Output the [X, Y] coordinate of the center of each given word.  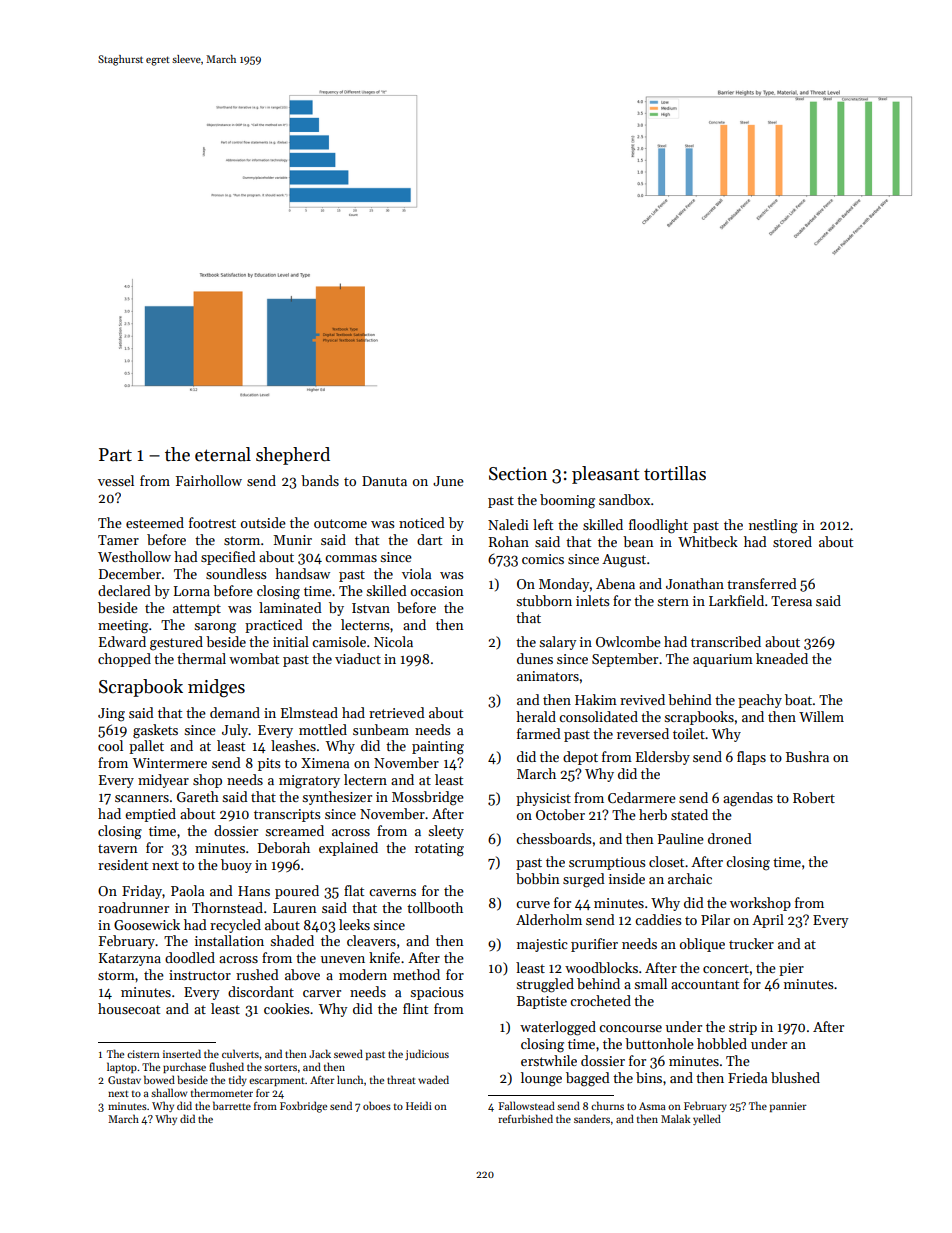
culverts [240, 1053]
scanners [142, 798]
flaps [751, 758]
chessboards [554, 838]
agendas [748, 799]
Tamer [118, 540]
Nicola [393, 641]
